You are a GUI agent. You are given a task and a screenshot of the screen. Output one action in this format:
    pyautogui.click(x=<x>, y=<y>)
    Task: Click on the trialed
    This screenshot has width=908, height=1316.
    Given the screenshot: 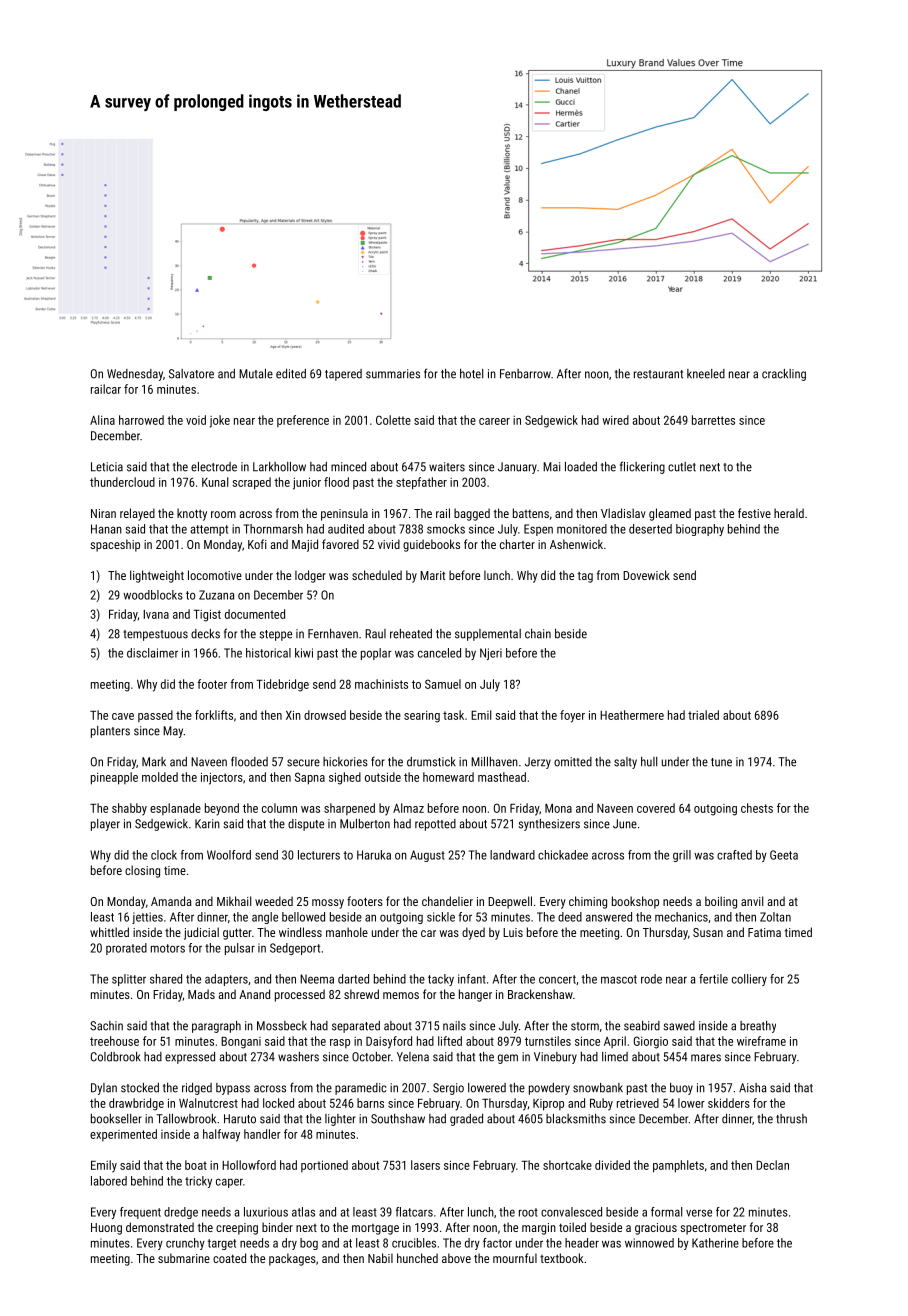 What is the action you would take?
    pyautogui.click(x=703, y=715)
